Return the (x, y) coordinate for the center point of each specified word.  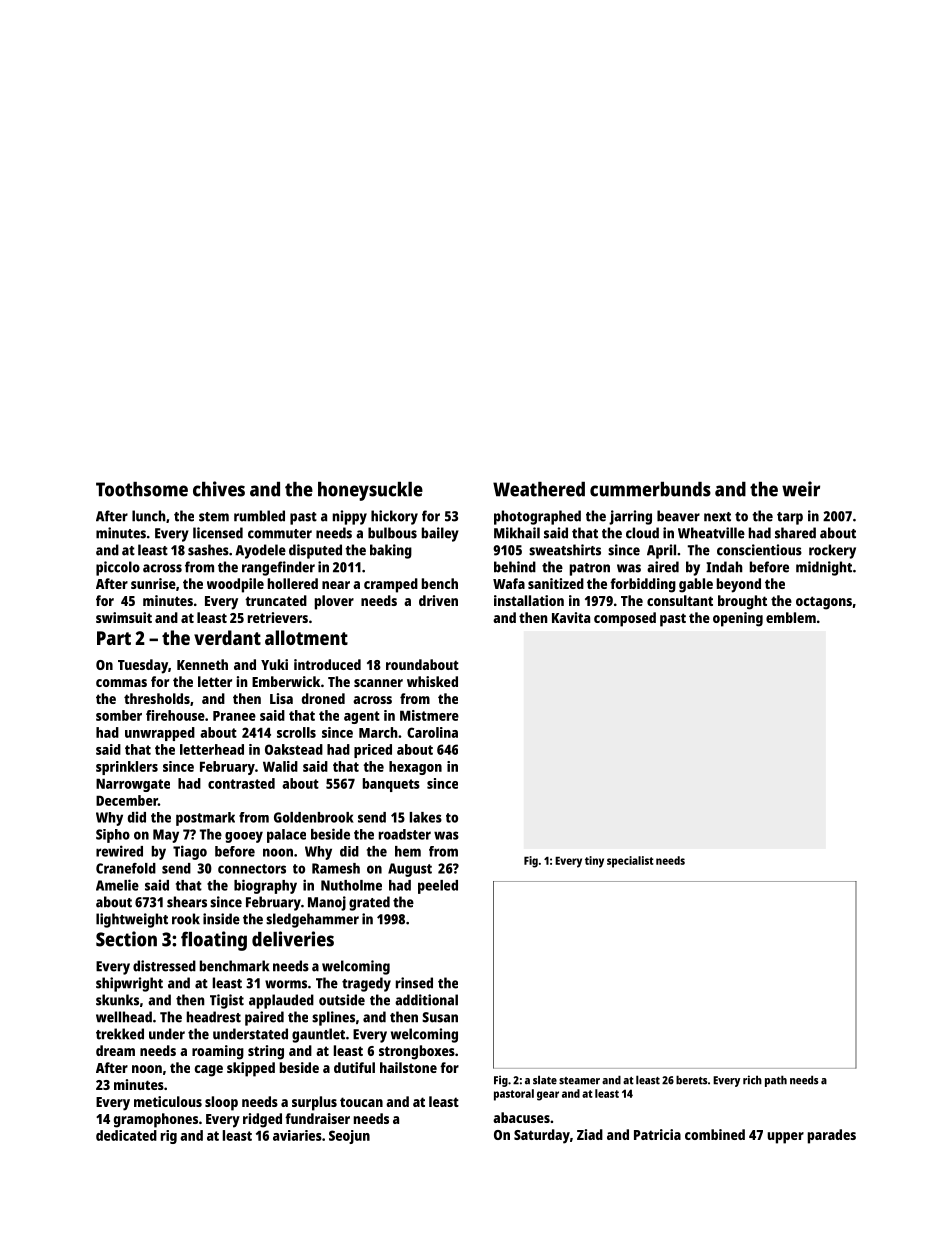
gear (548, 1096)
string (266, 1052)
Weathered (539, 489)
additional (426, 1000)
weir (801, 489)
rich (752, 1080)
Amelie (117, 885)
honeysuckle (370, 491)
